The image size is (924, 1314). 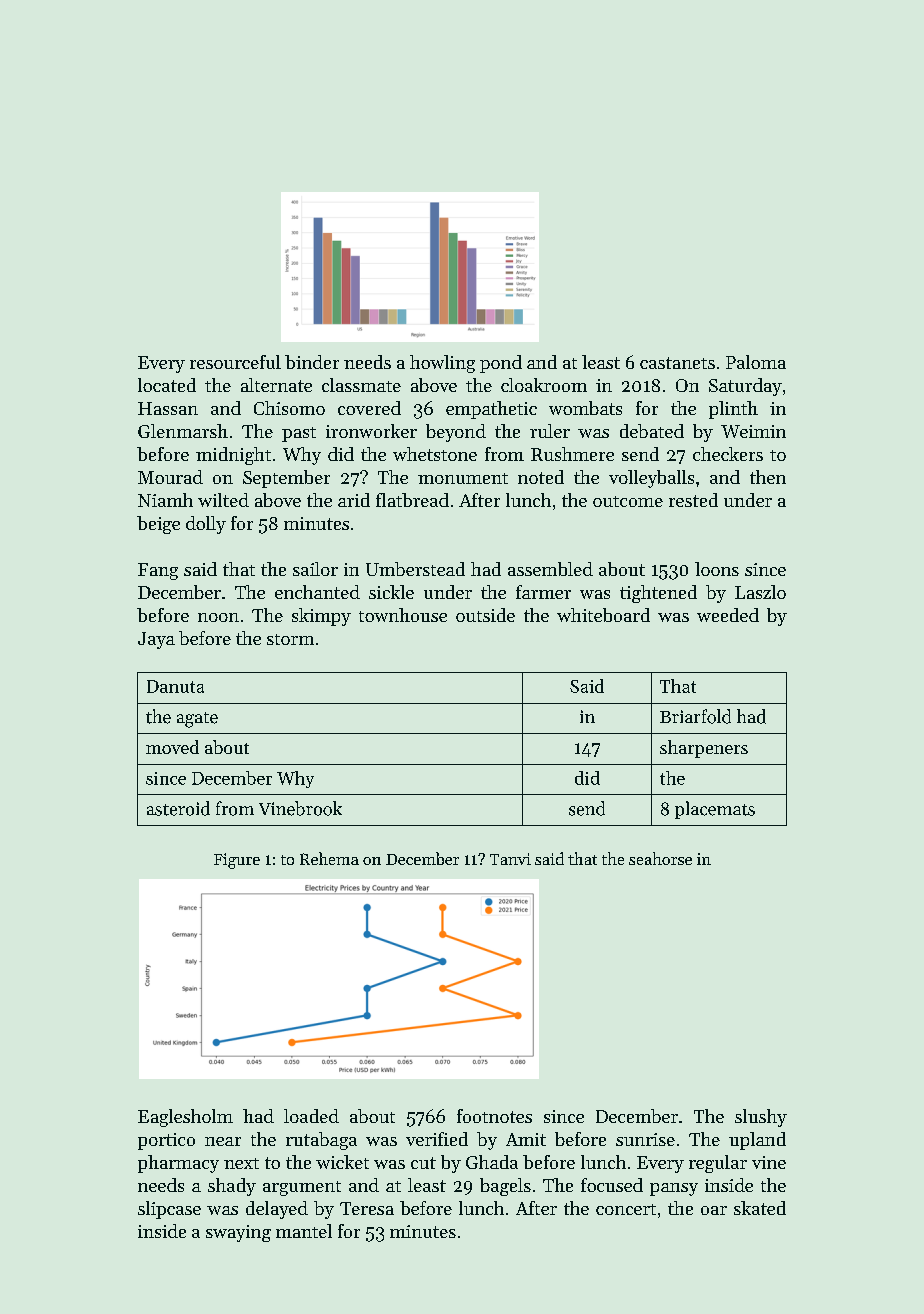 I want to click on flatbread, so click(x=412, y=500).
